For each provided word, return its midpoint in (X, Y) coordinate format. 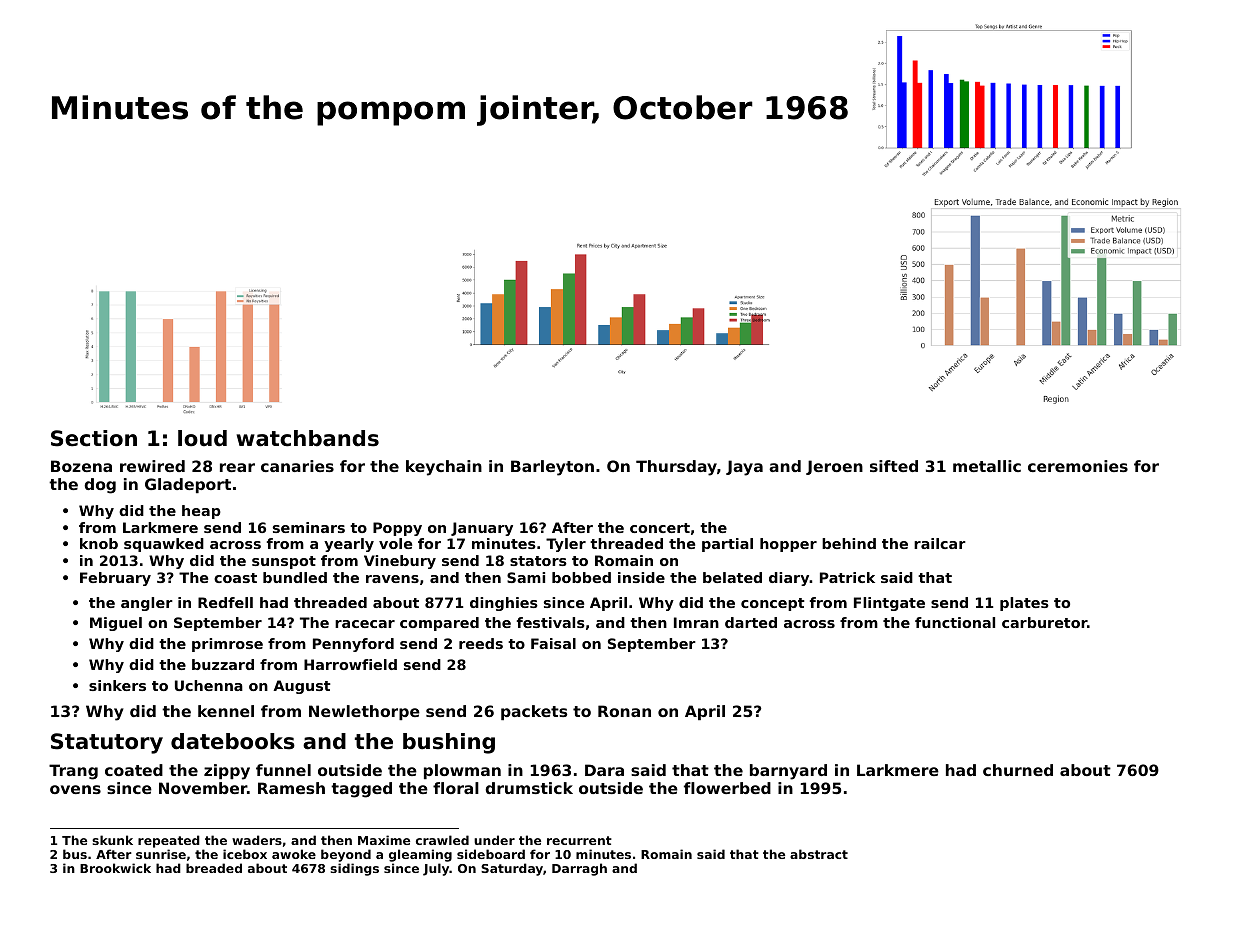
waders (257, 840)
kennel (226, 711)
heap (201, 512)
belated (732, 577)
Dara (604, 770)
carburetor (1044, 622)
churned (1018, 770)
